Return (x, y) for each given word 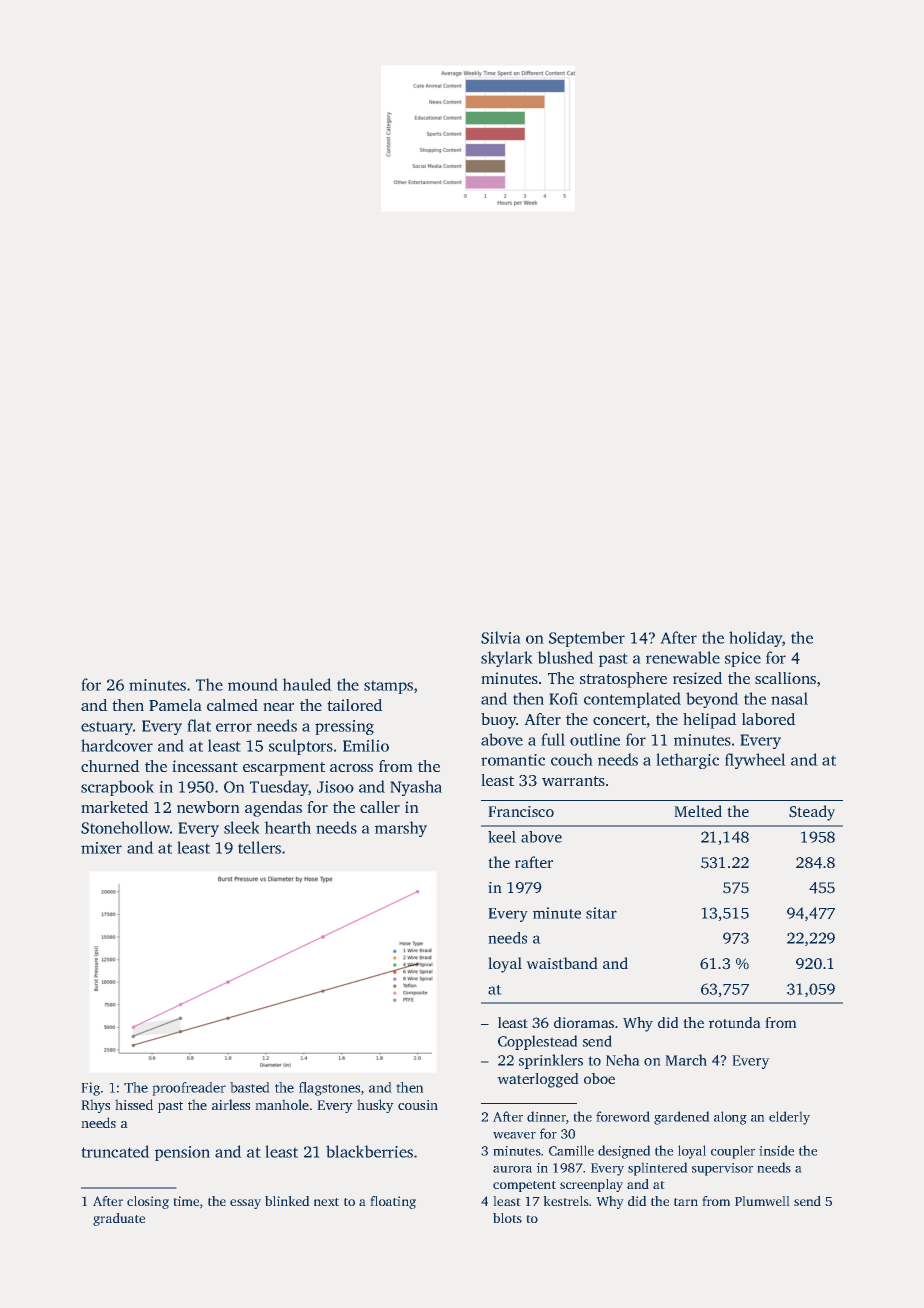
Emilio (366, 745)
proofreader (189, 1089)
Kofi (563, 698)
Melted (698, 811)
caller (380, 807)
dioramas (584, 1022)
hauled (307, 684)
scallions (785, 678)
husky (375, 1106)
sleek (242, 827)
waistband (562, 963)
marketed (115, 807)
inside (776, 1150)
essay (245, 1204)
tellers (259, 847)
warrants (573, 781)
